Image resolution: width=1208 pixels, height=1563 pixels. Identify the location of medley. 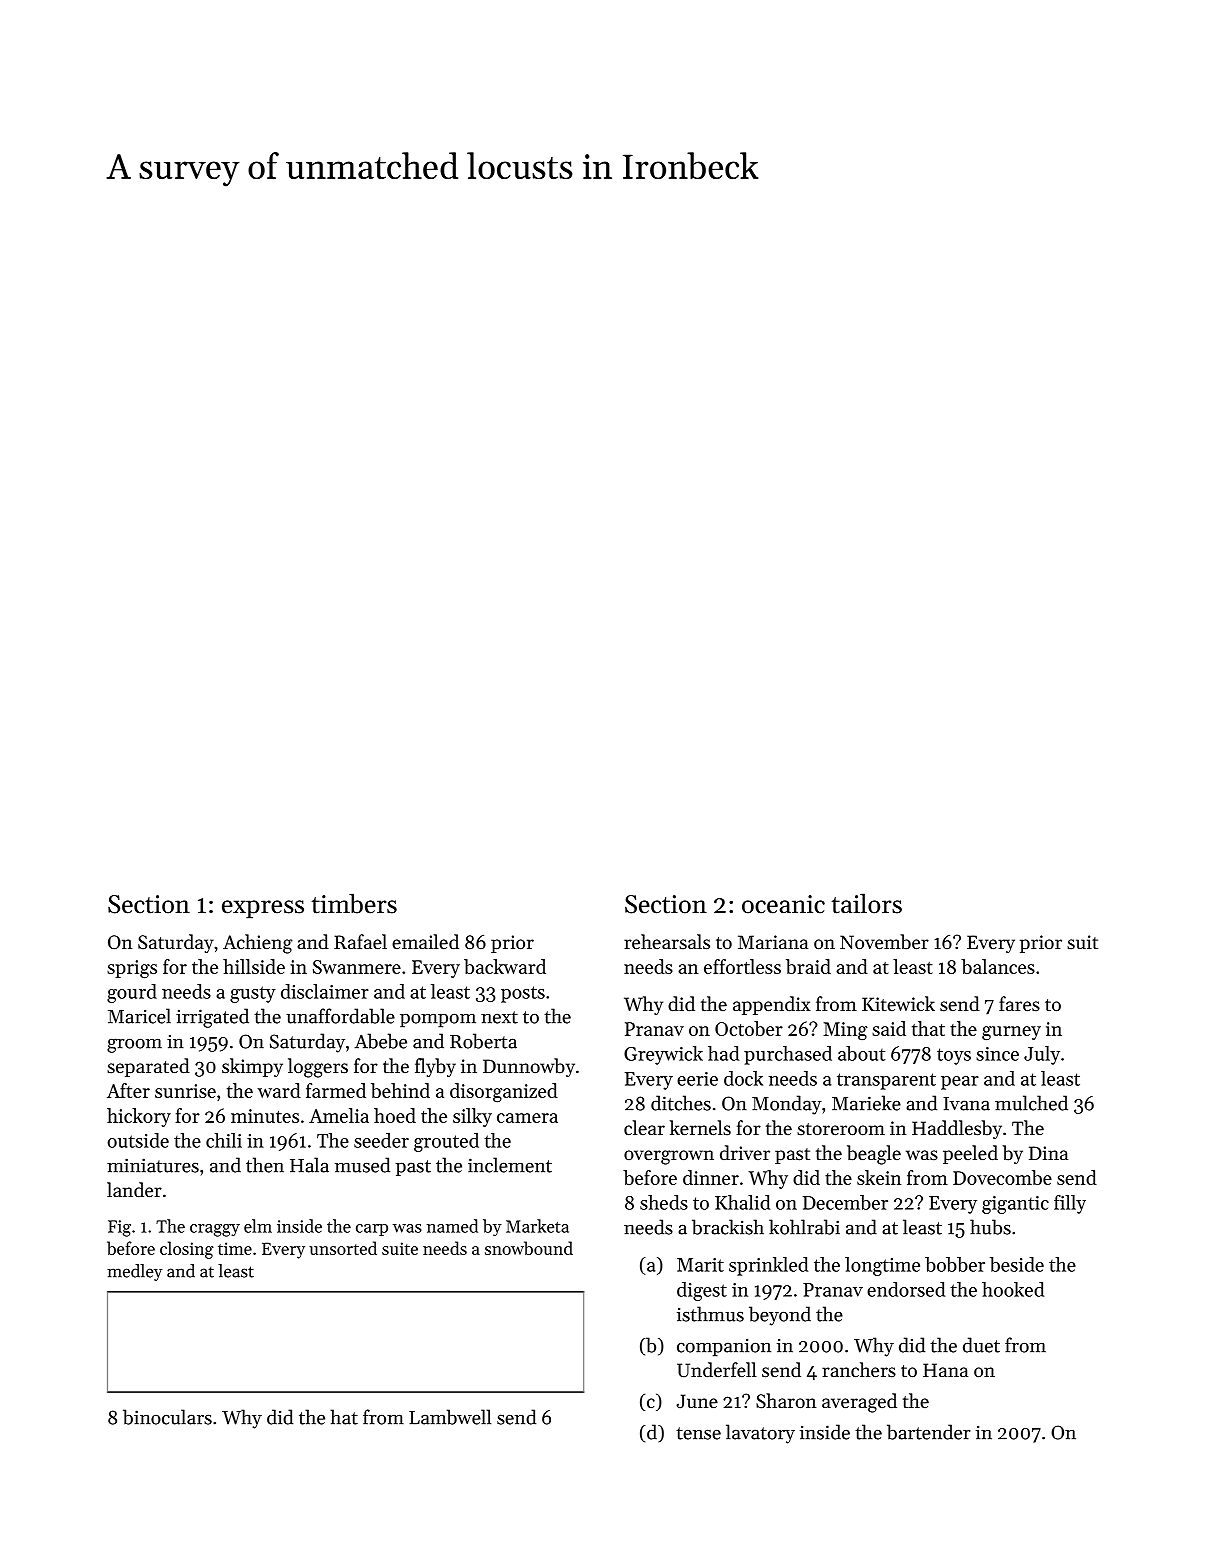
(135, 1272).
